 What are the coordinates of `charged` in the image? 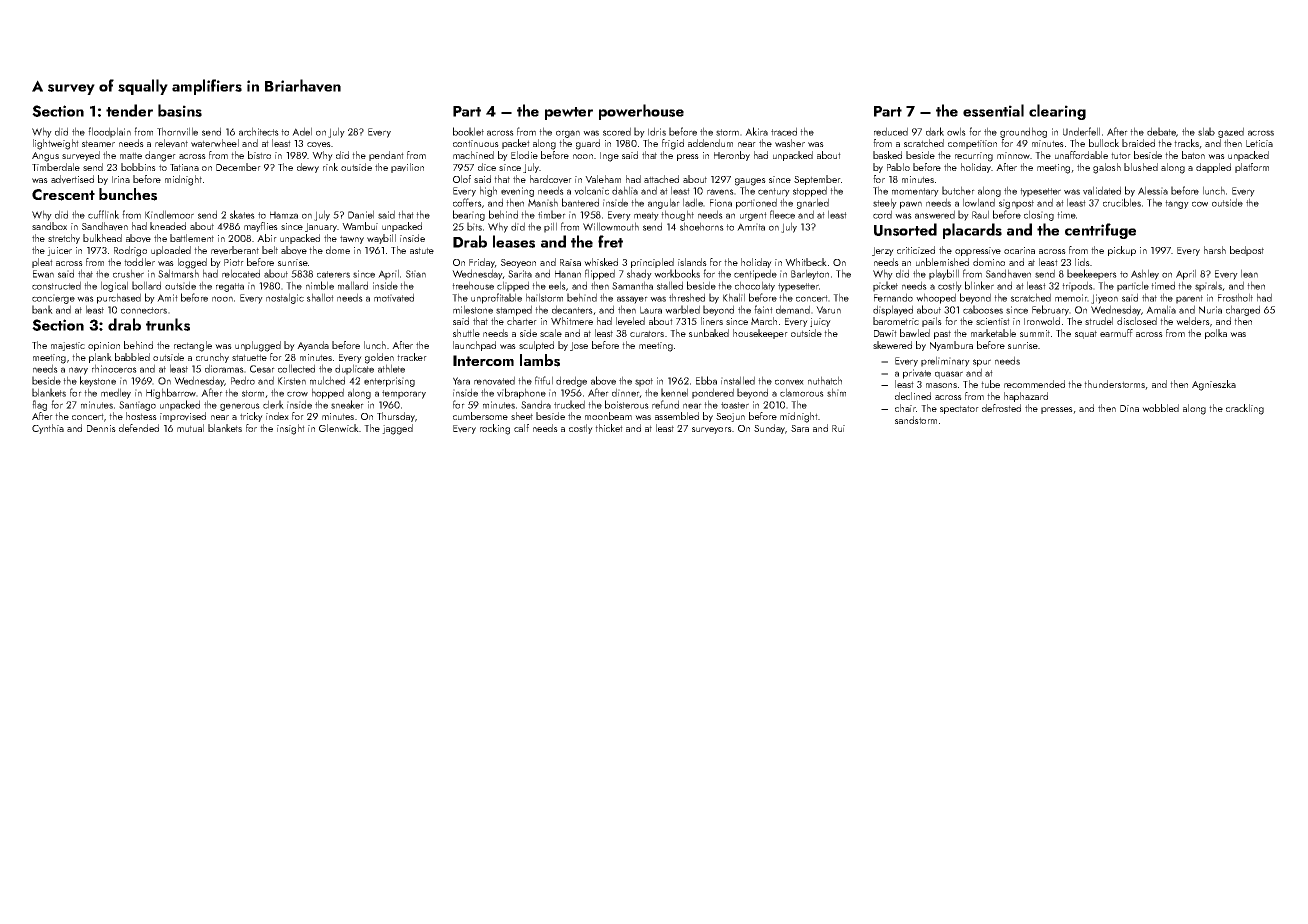 It's located at (1243, 310).
